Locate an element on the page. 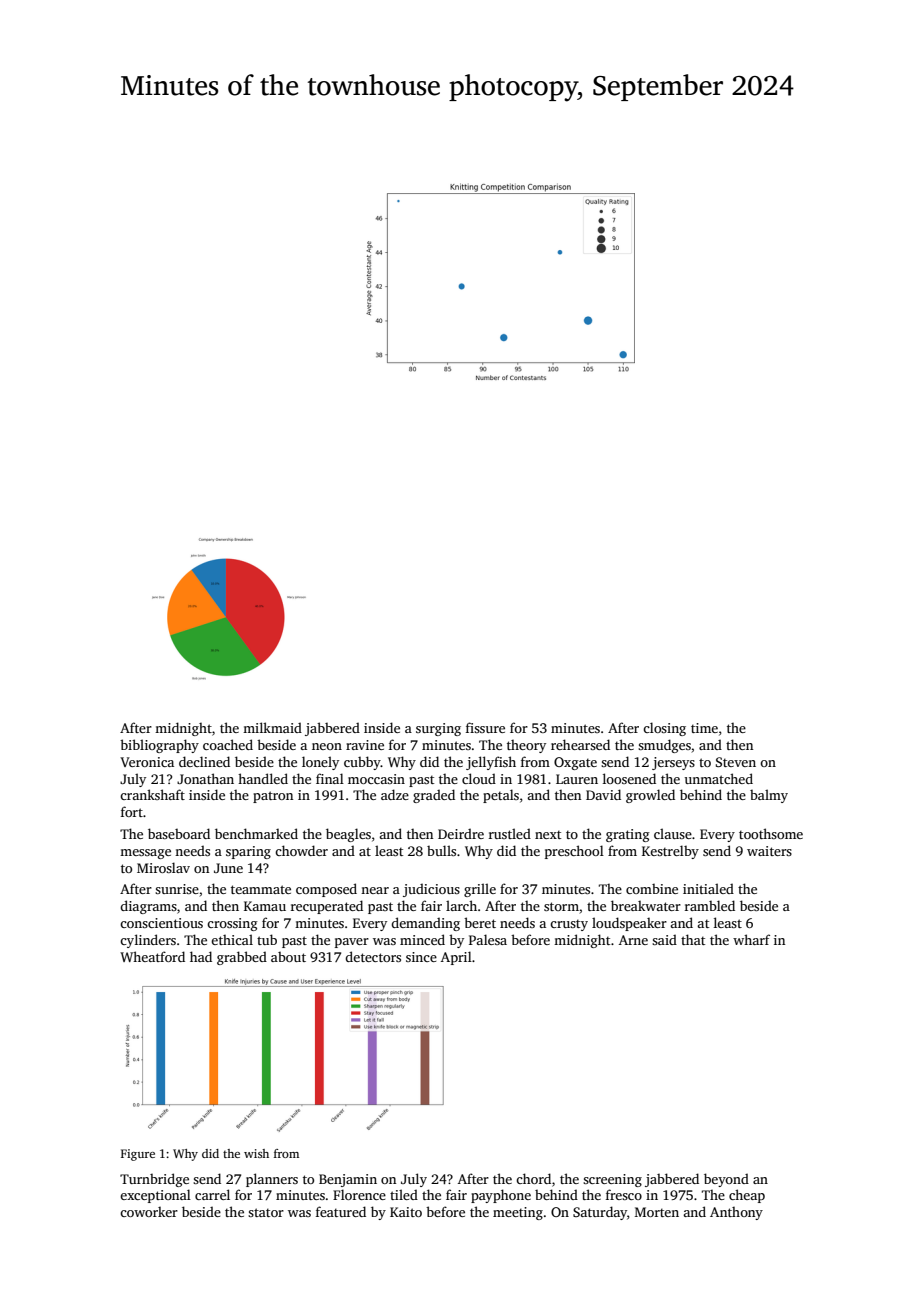 This document has width=924, height=1308. beyond is located at coordinates (726, 1180).
